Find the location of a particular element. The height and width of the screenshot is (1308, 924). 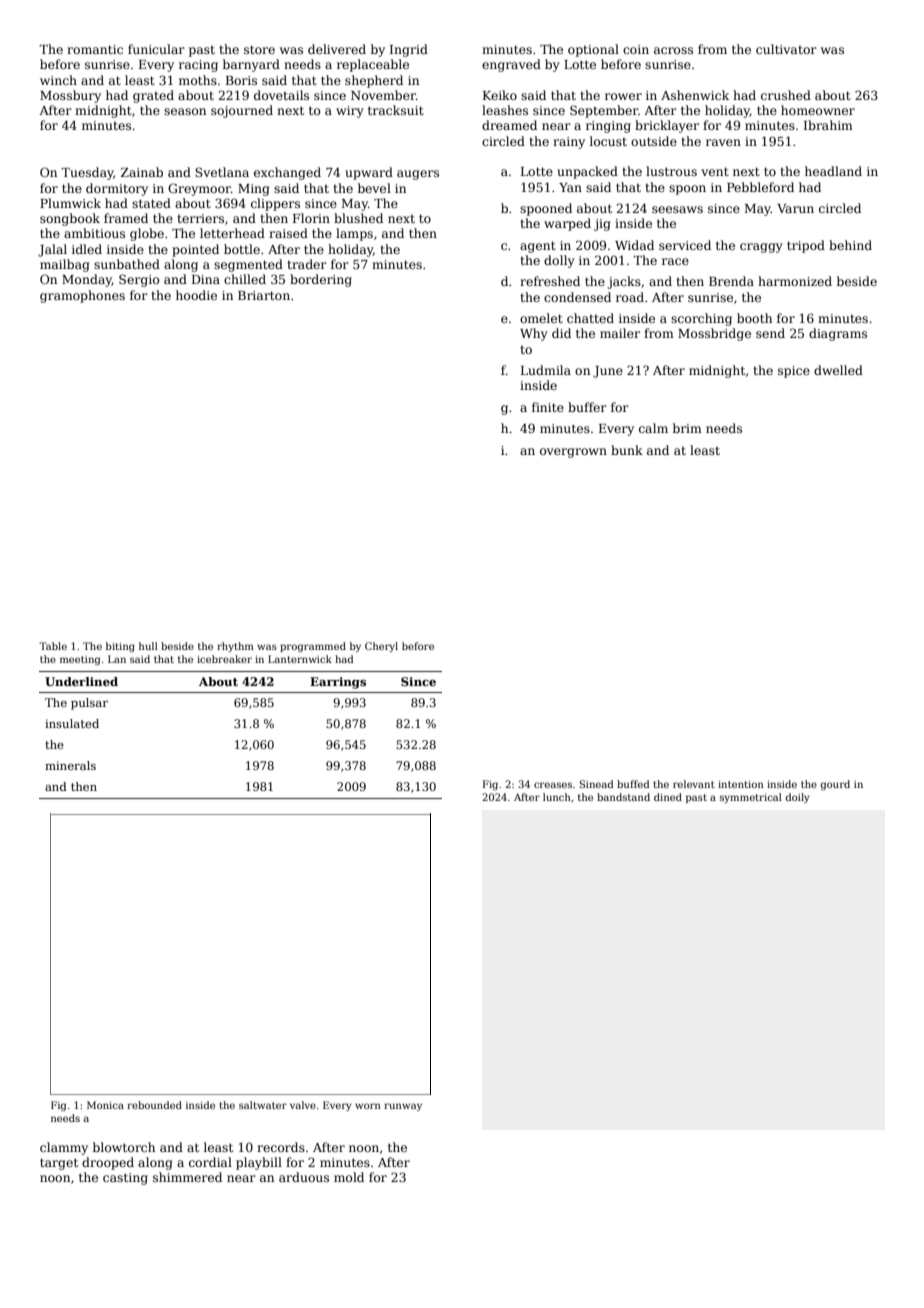

agent is located at coordinates (538, 247).
